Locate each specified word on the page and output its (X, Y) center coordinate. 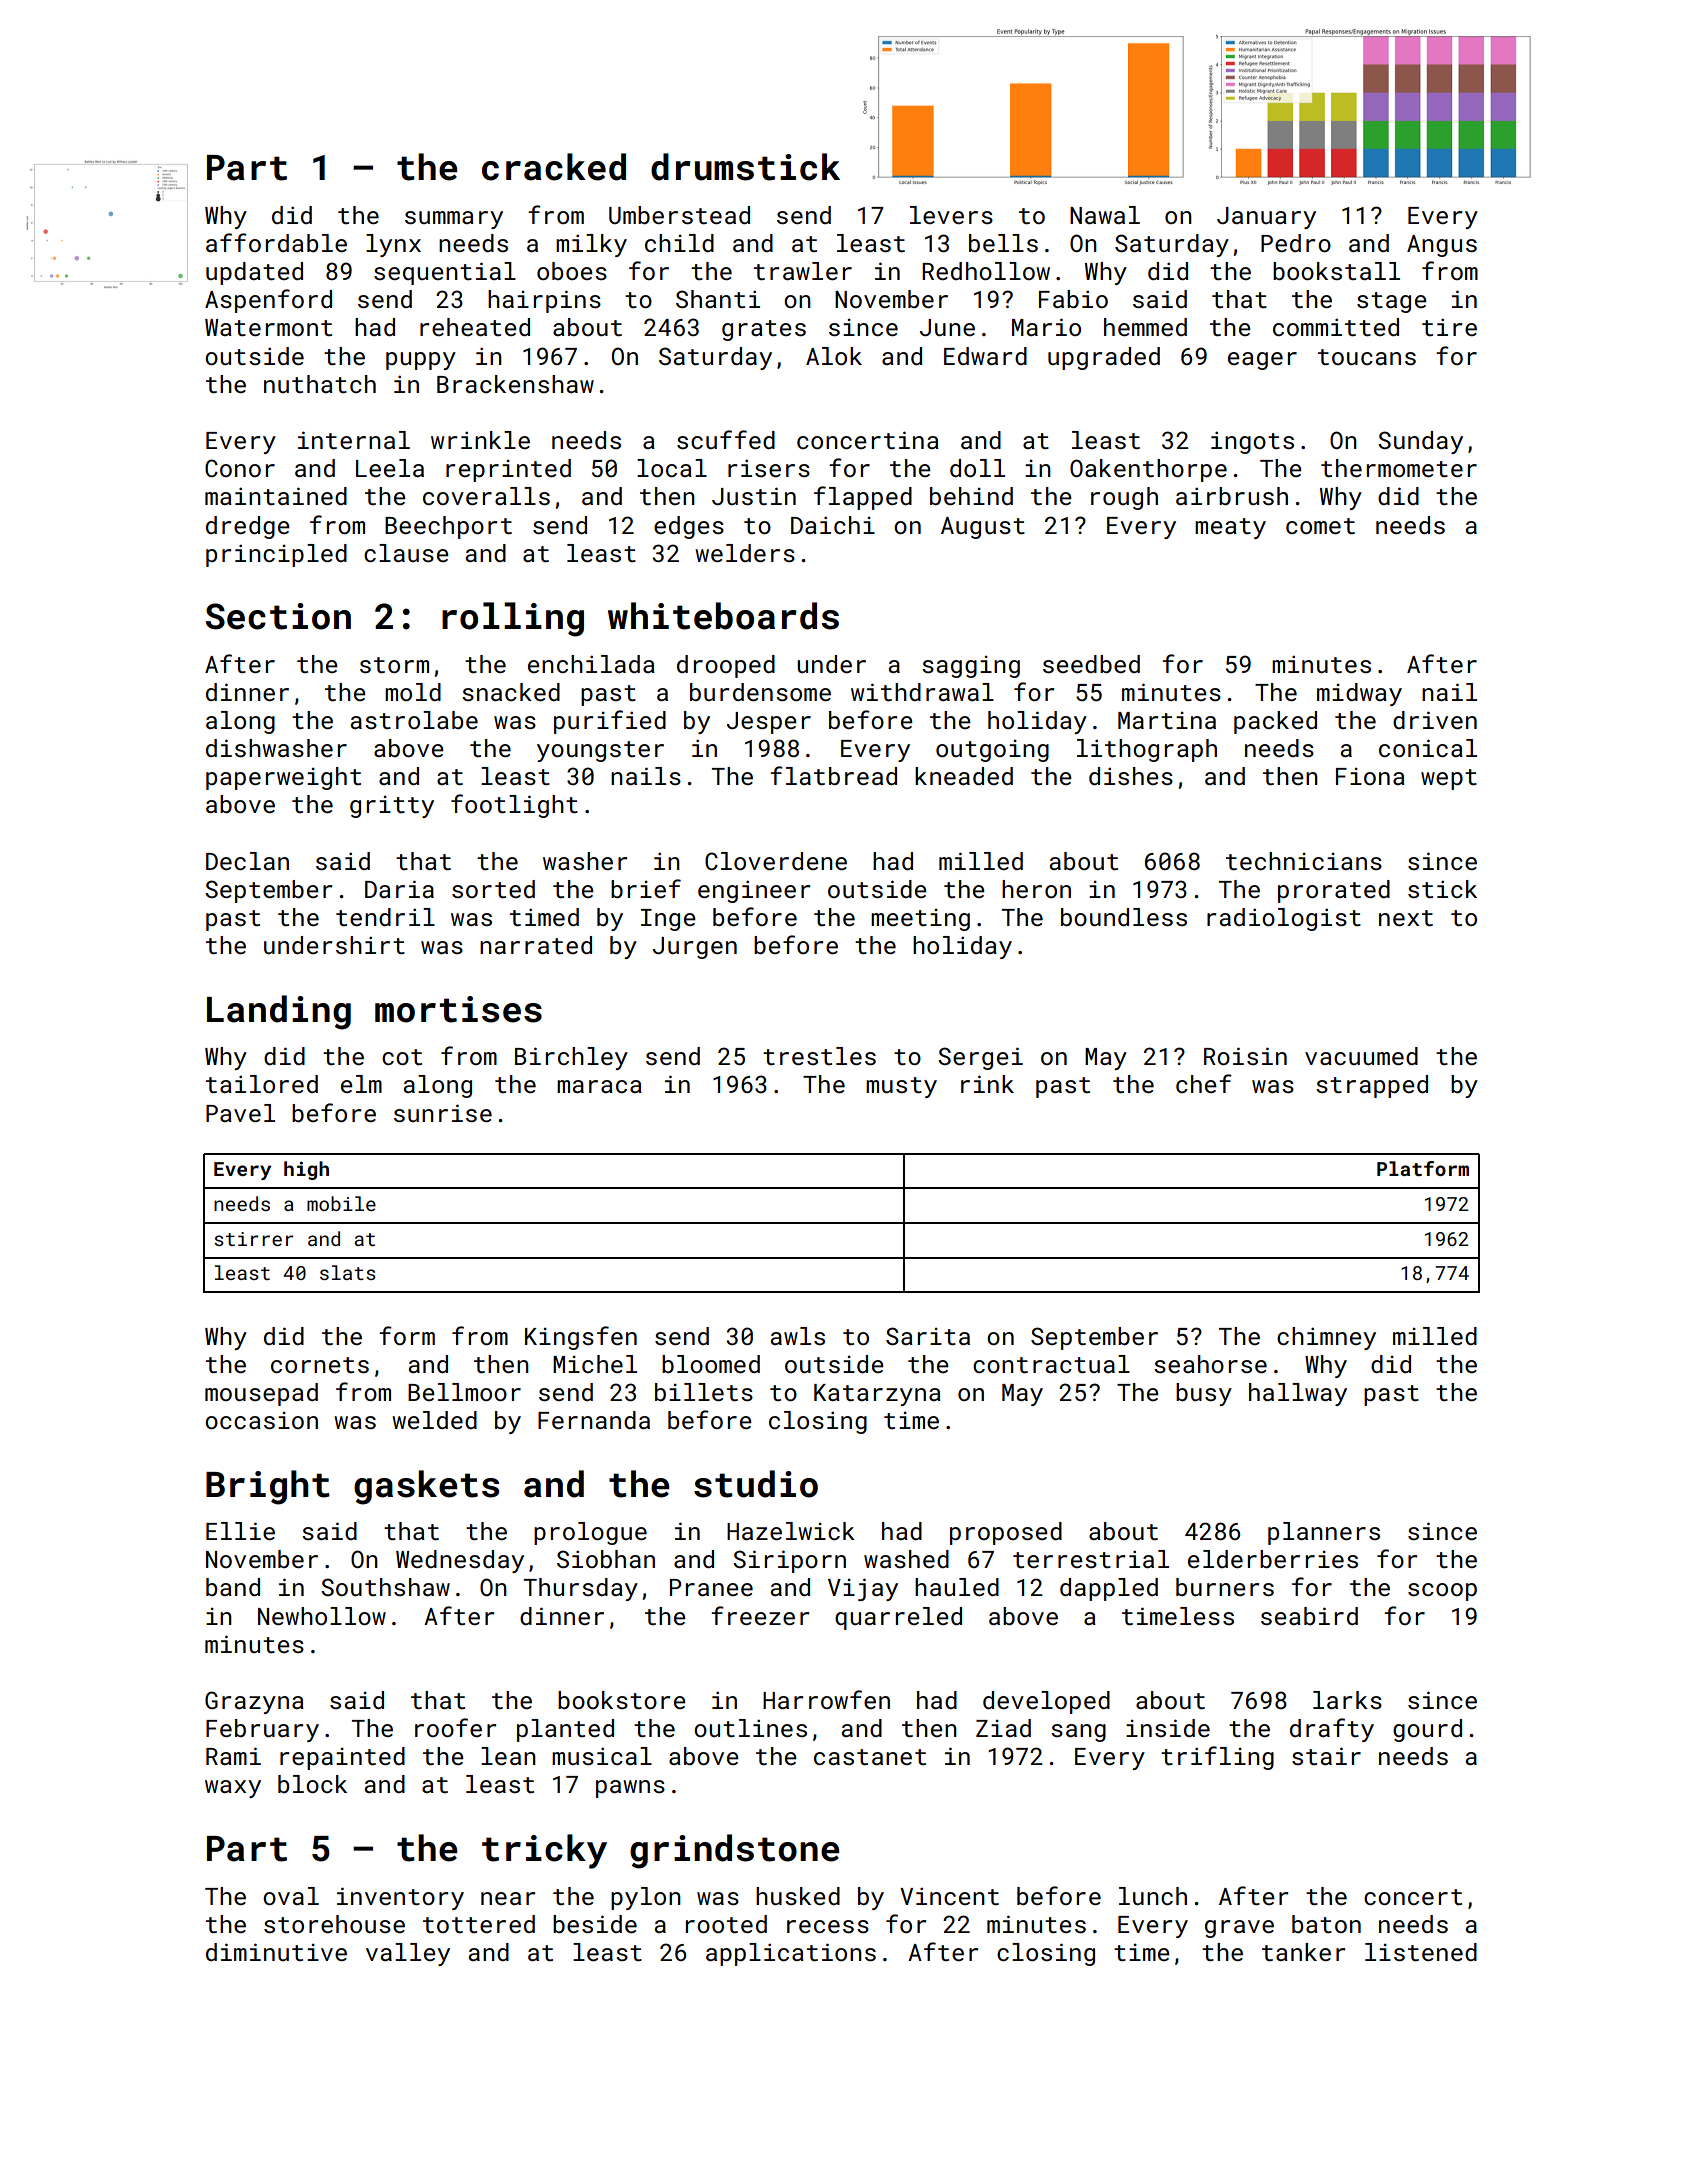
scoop (1442, 1592)
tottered (479, 1924)
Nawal (1105, 215)
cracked (554, 167)
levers (951, 215)
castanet (870, 1757)
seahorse (1210, 1364)
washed (906, 1559)
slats (348, 1272)
